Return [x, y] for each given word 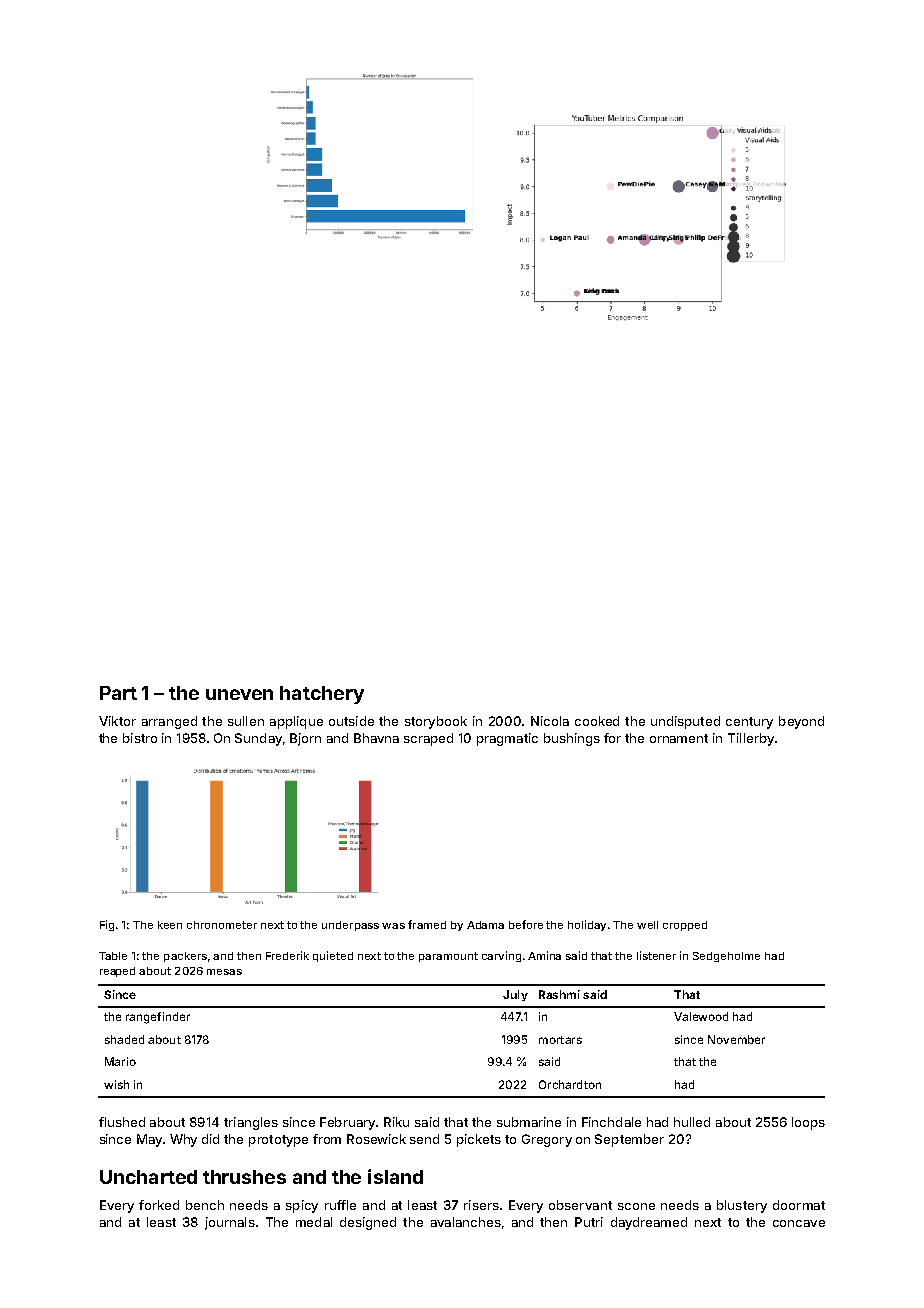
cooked [597, 721]
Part [118, 693]
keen [170, 925]
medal [314, 1222]
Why [183, 1140]
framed [427, 924]
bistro [140, 738]
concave [799, 1223]
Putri [589, 1222]
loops [808, 1123]
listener [656, 955]
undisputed [685, 722]
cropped [685, 926]
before [526, 924]
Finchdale [611, 1122]
